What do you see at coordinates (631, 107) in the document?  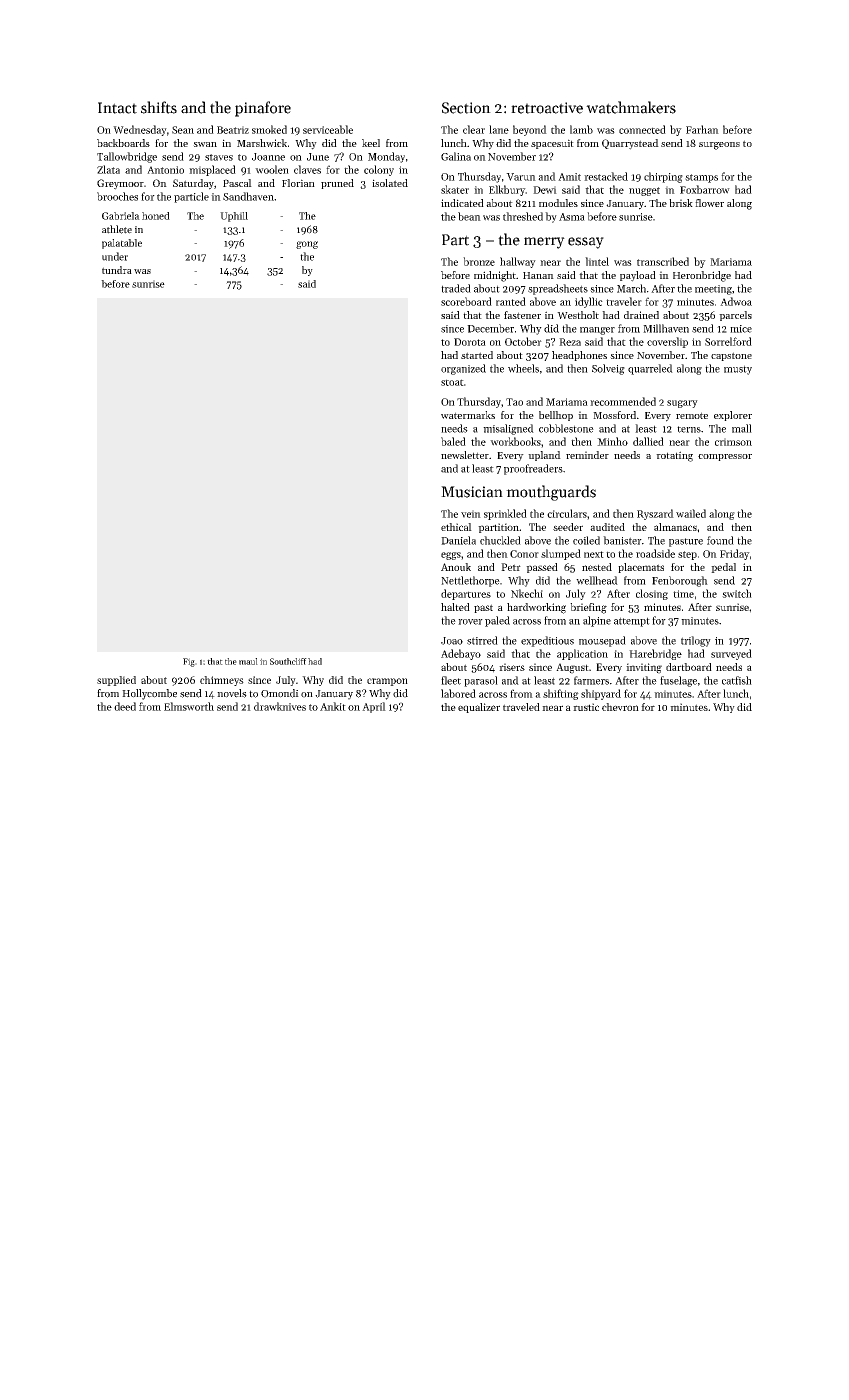 I see `watchmakers` at bounding box center [631, 107].
